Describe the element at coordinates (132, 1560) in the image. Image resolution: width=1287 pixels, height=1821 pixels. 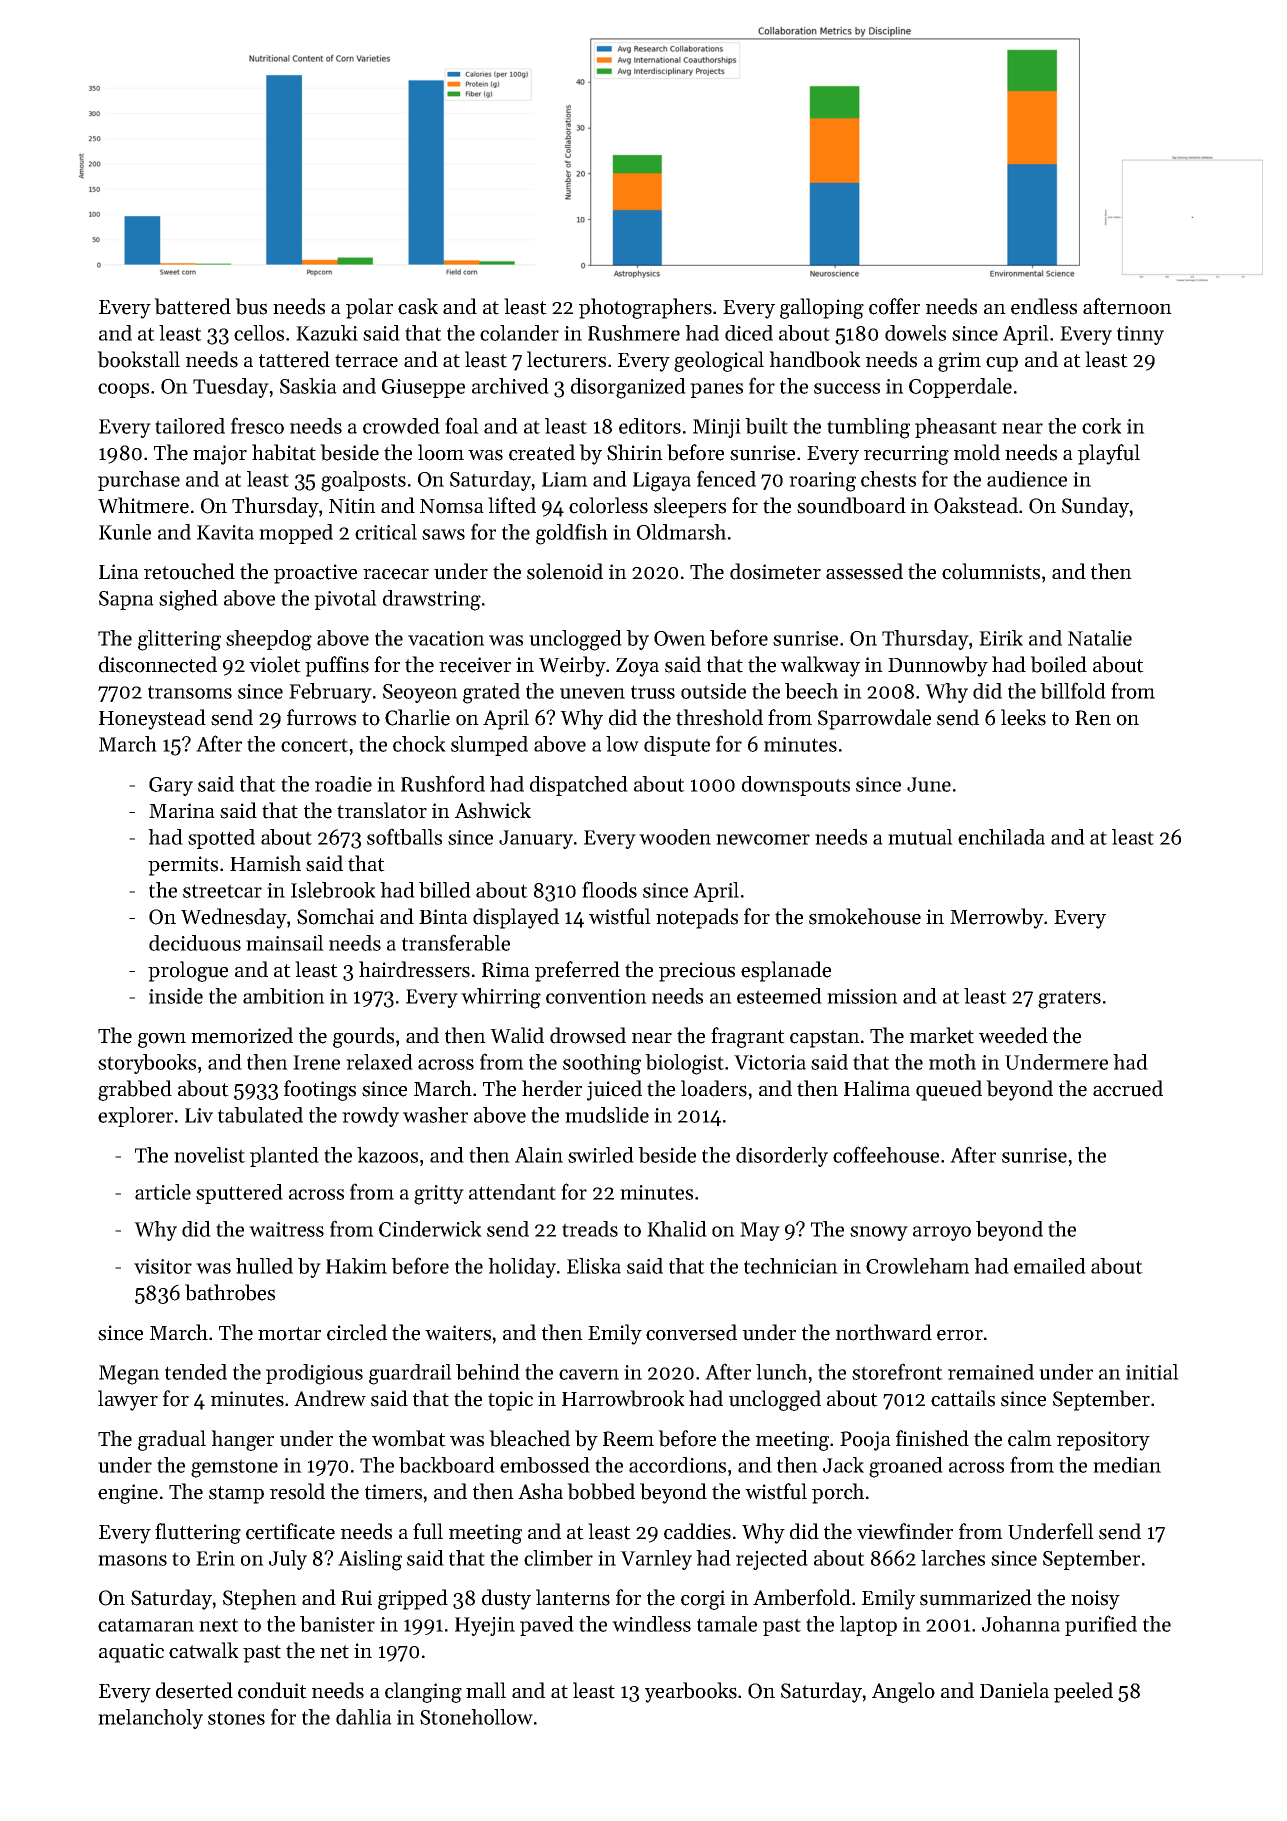
I see `masons` at that location.
